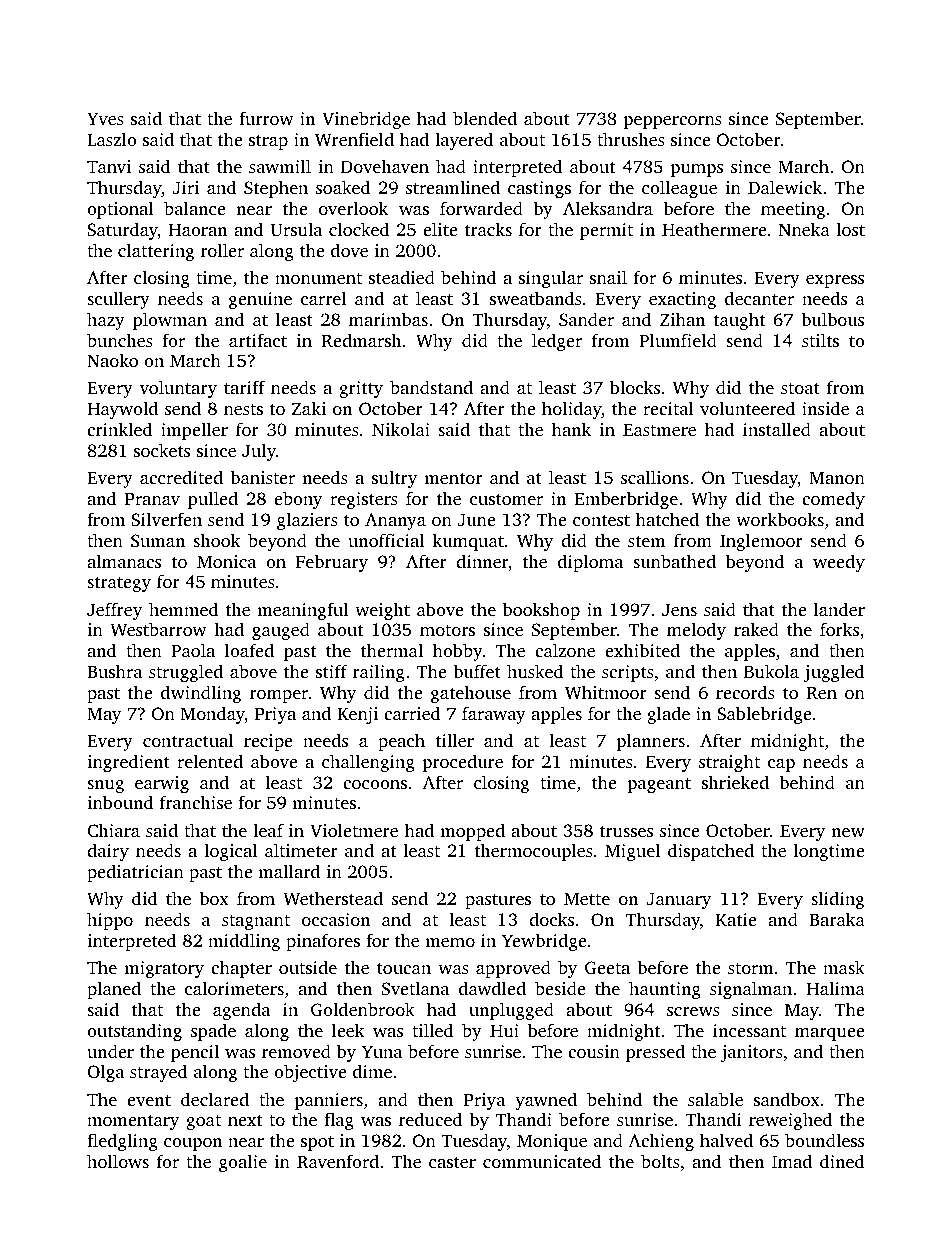 The width and height of the screenshot is (952, 1233). What do you see at coordinates (485, 118) in the screenshot?
I see `blended` at bounding box center [485, 118].
